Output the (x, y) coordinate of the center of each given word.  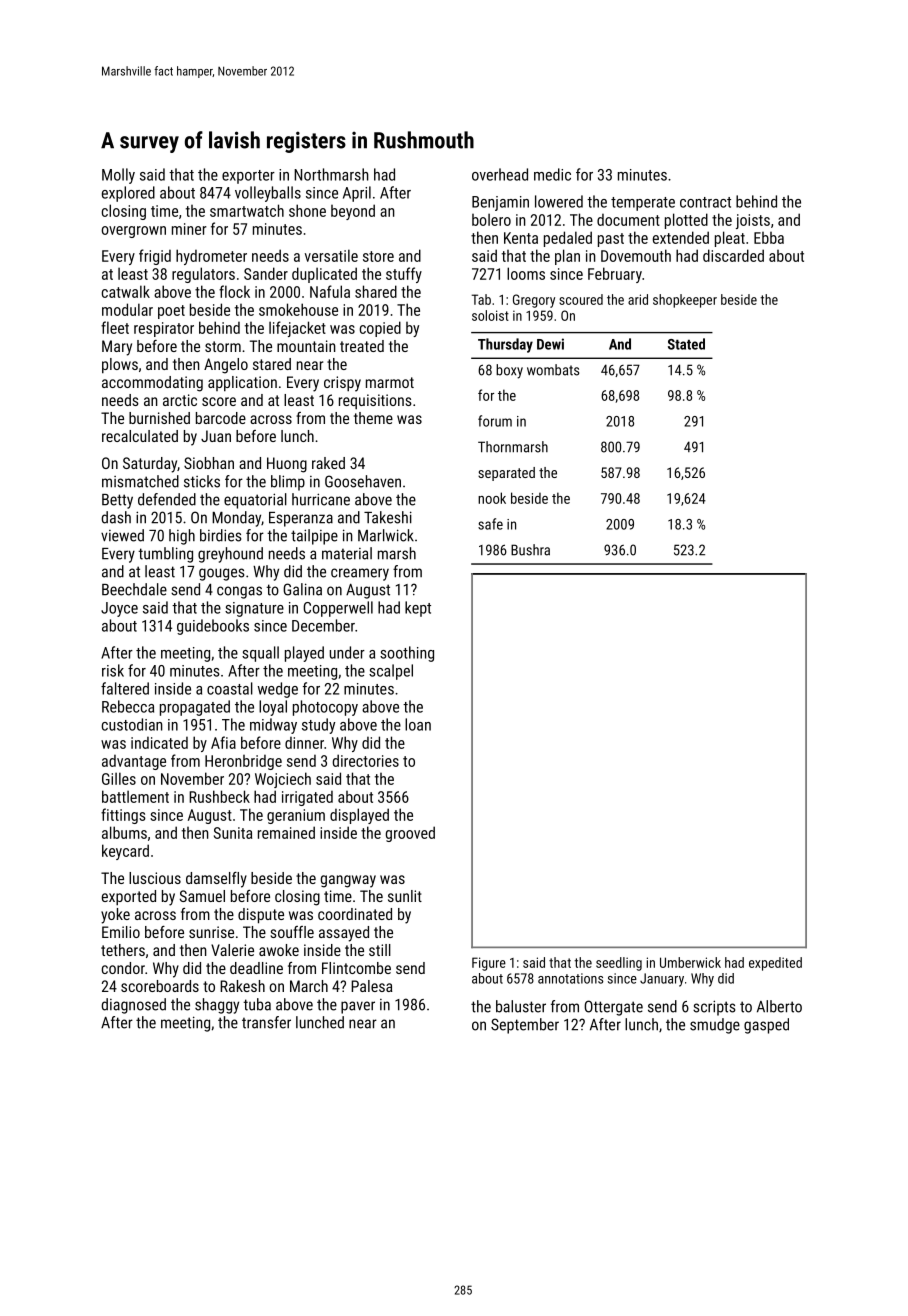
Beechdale (134, 589)
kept (418, 609)
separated (506, 474)
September (525, 1026)
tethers (123, 950)
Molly (118, 176)
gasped (766, 1026)
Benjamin (500, 203)
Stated (686, 344)
